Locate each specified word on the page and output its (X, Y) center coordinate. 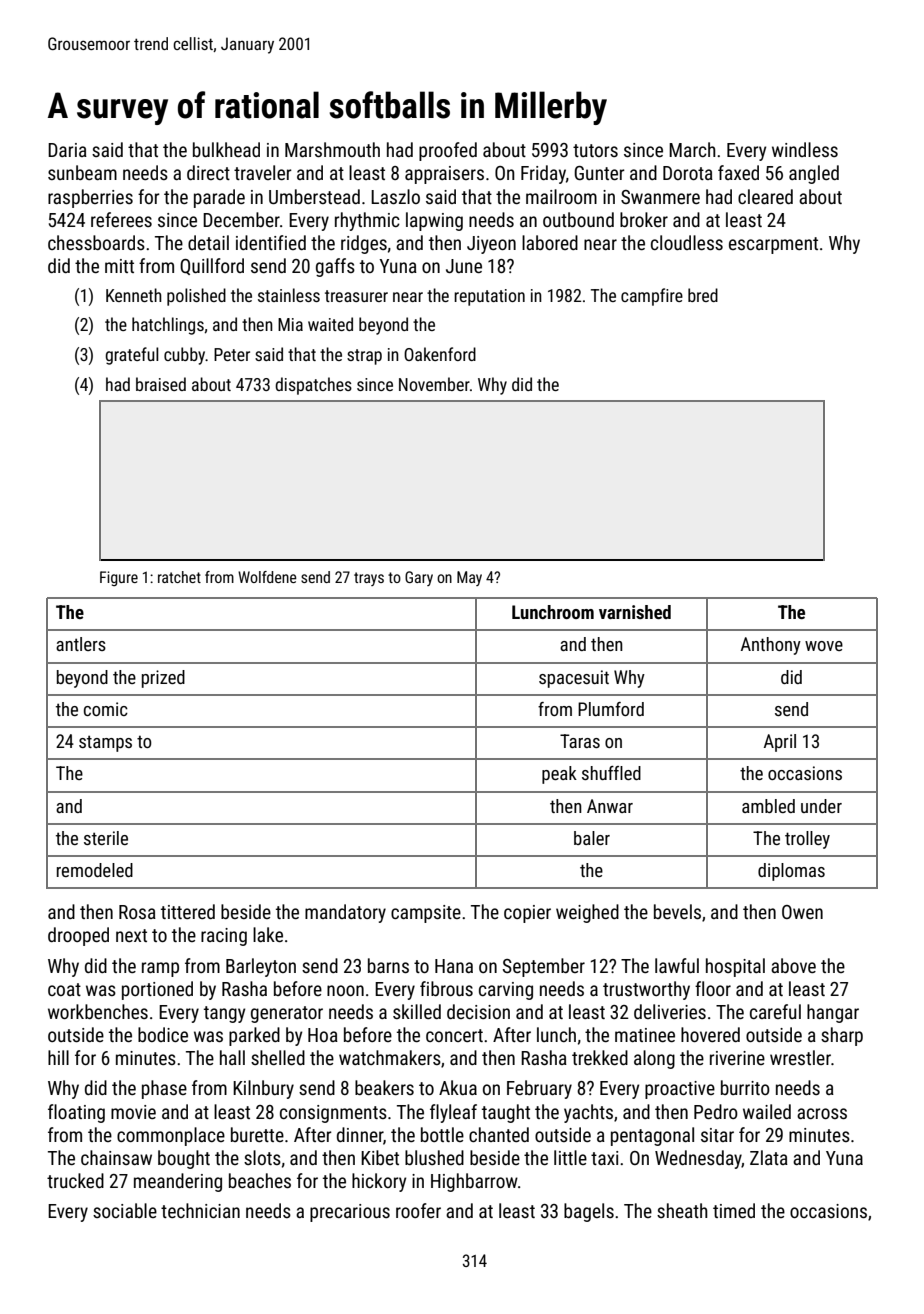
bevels (677, 911)
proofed (448, 151)
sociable (125, 1210)
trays (369, 579)
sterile (106, 838)
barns (388, 965)
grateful (132, 356)
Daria (67, 150)
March (692, 149)
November (434, 384)
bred (703, 295)
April (780, 743)
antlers (81, 644)
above (793, 965)
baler (592, 838)
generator (287, 1014)
